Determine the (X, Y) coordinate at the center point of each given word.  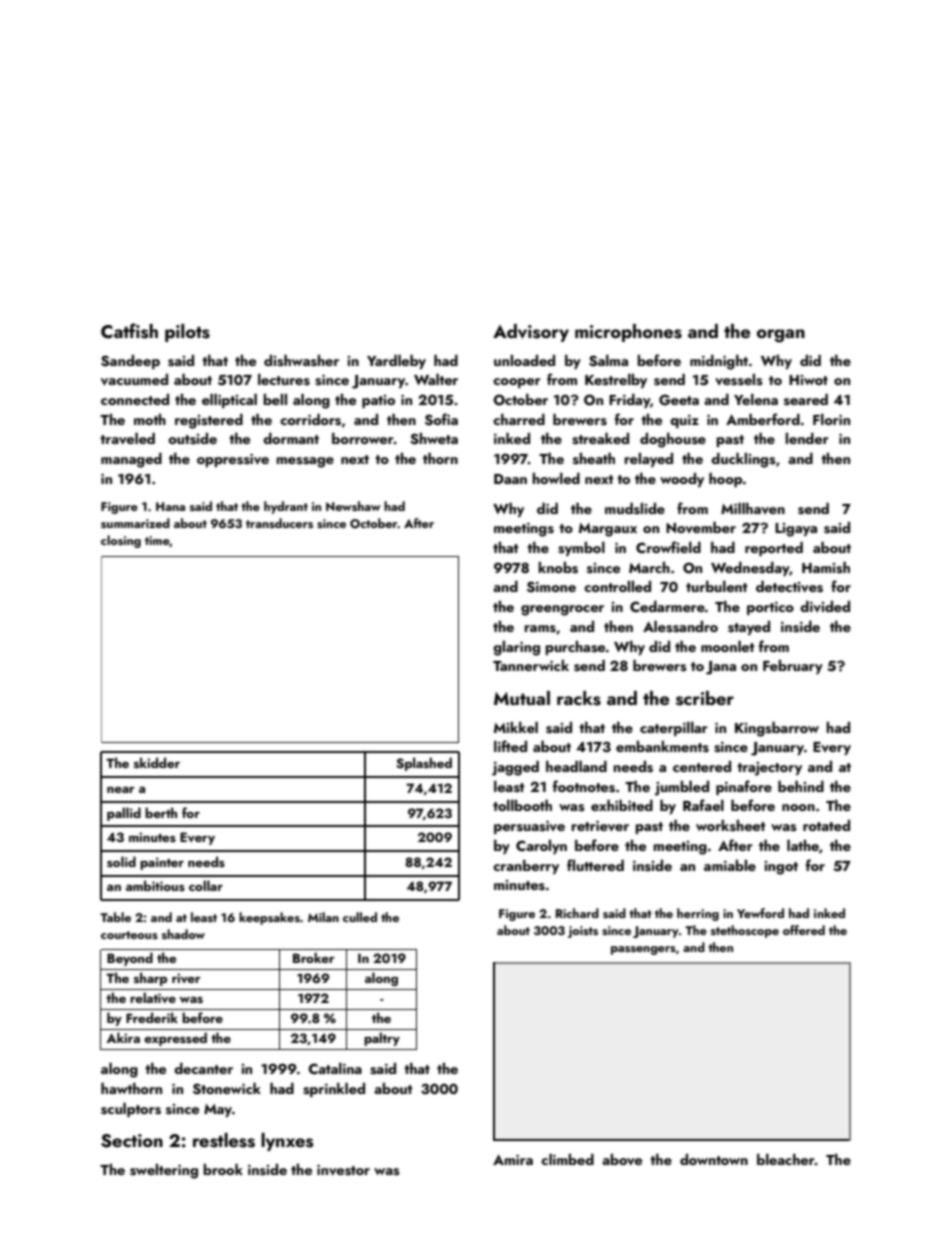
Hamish (826, 567)
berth (161, 812)
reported (774, 548)
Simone (551, 587)
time (157, 540)
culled (360, 917)
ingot (781, 868)
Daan (510, 479)
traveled (127, 438)
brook (223, 1169)
